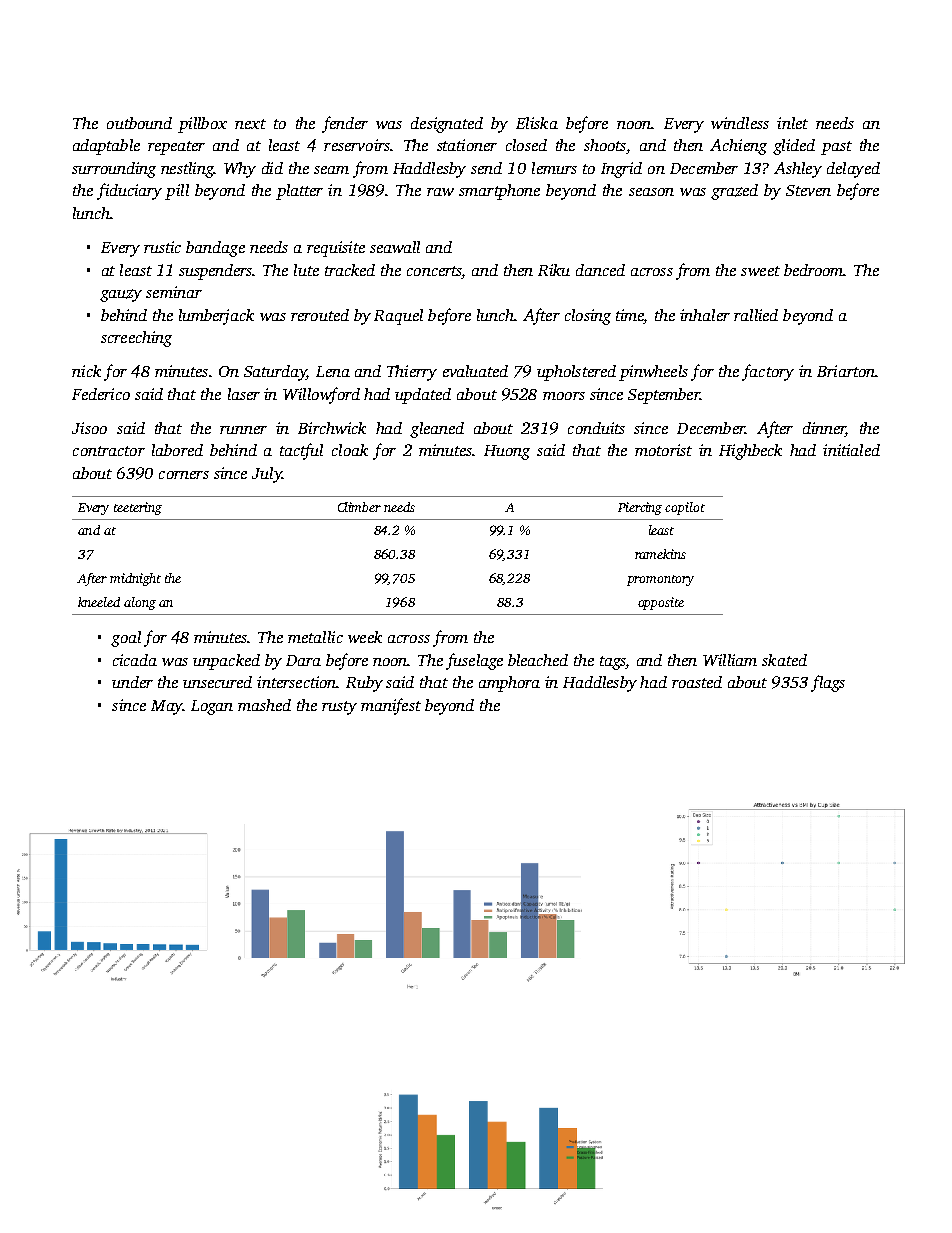 Image resolution: width=952 pixels, height=1233 pixels. I want to click on under, so click(132, 682).
